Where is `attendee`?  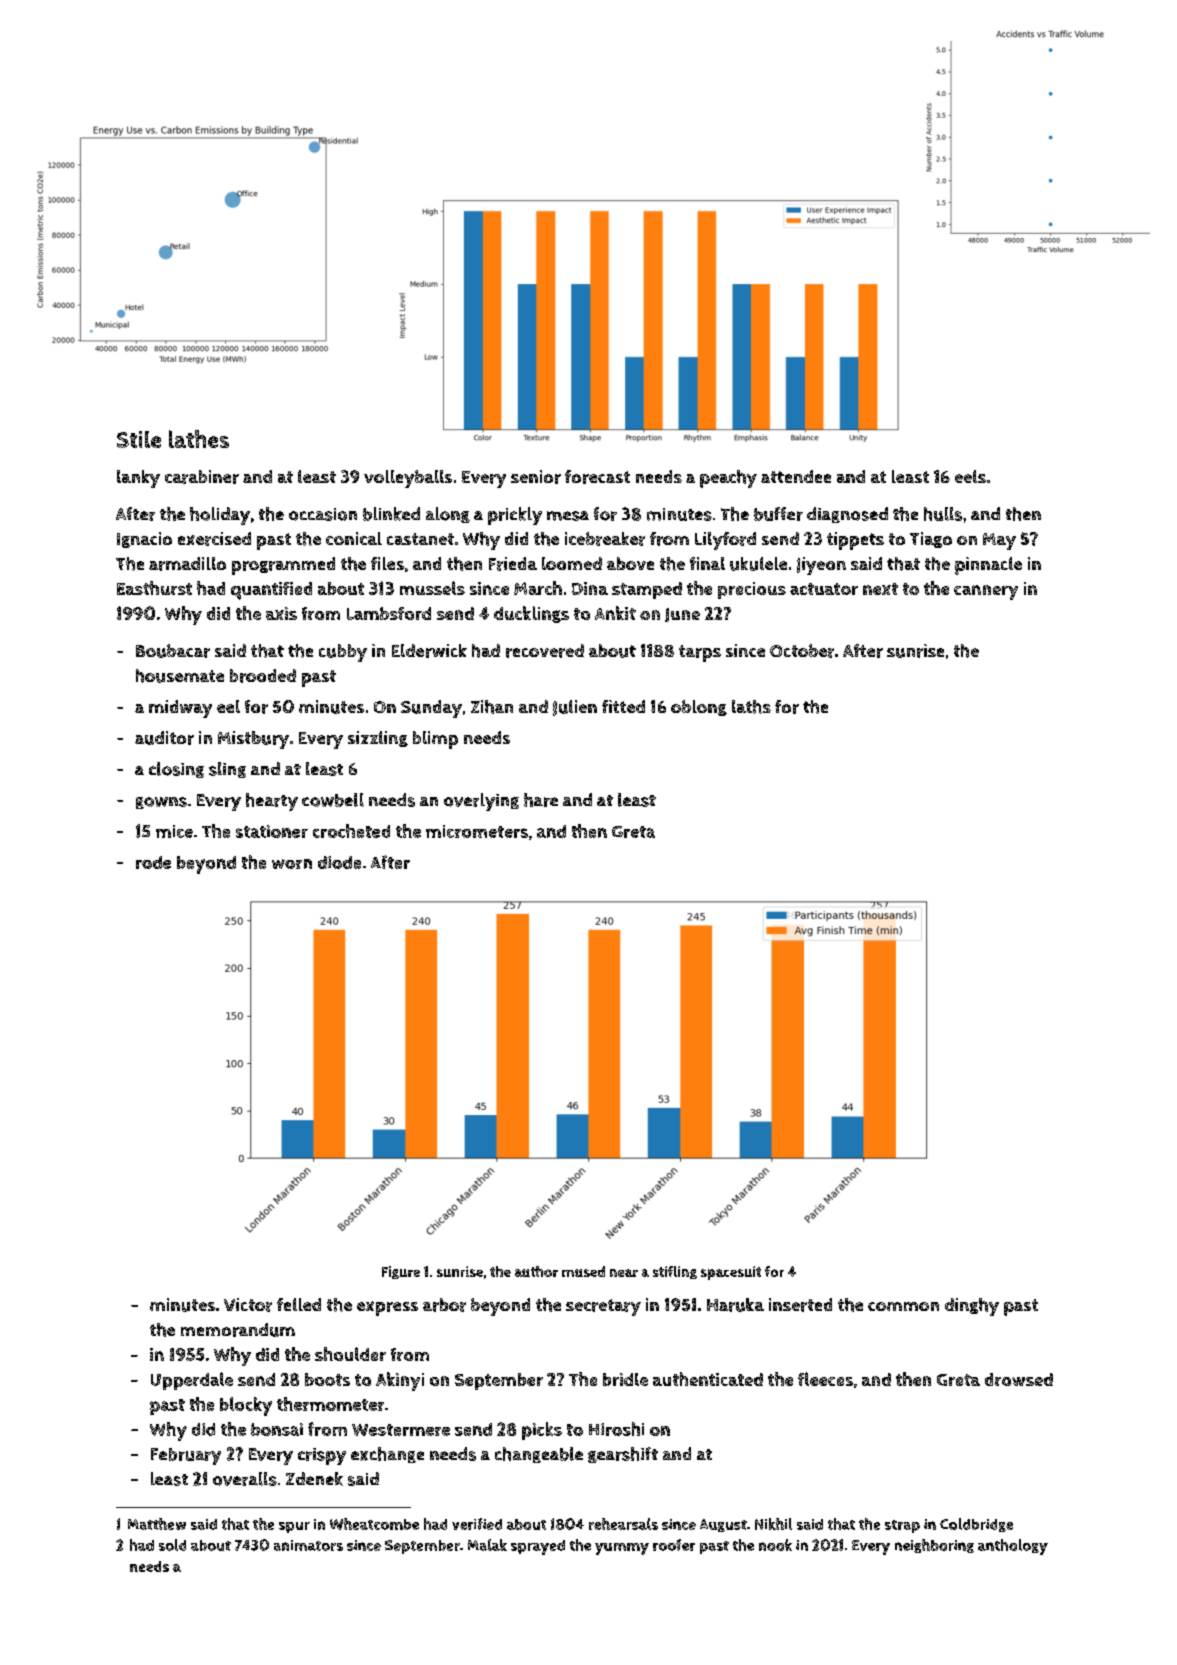
attendee is located at coordinates (796, 476).
